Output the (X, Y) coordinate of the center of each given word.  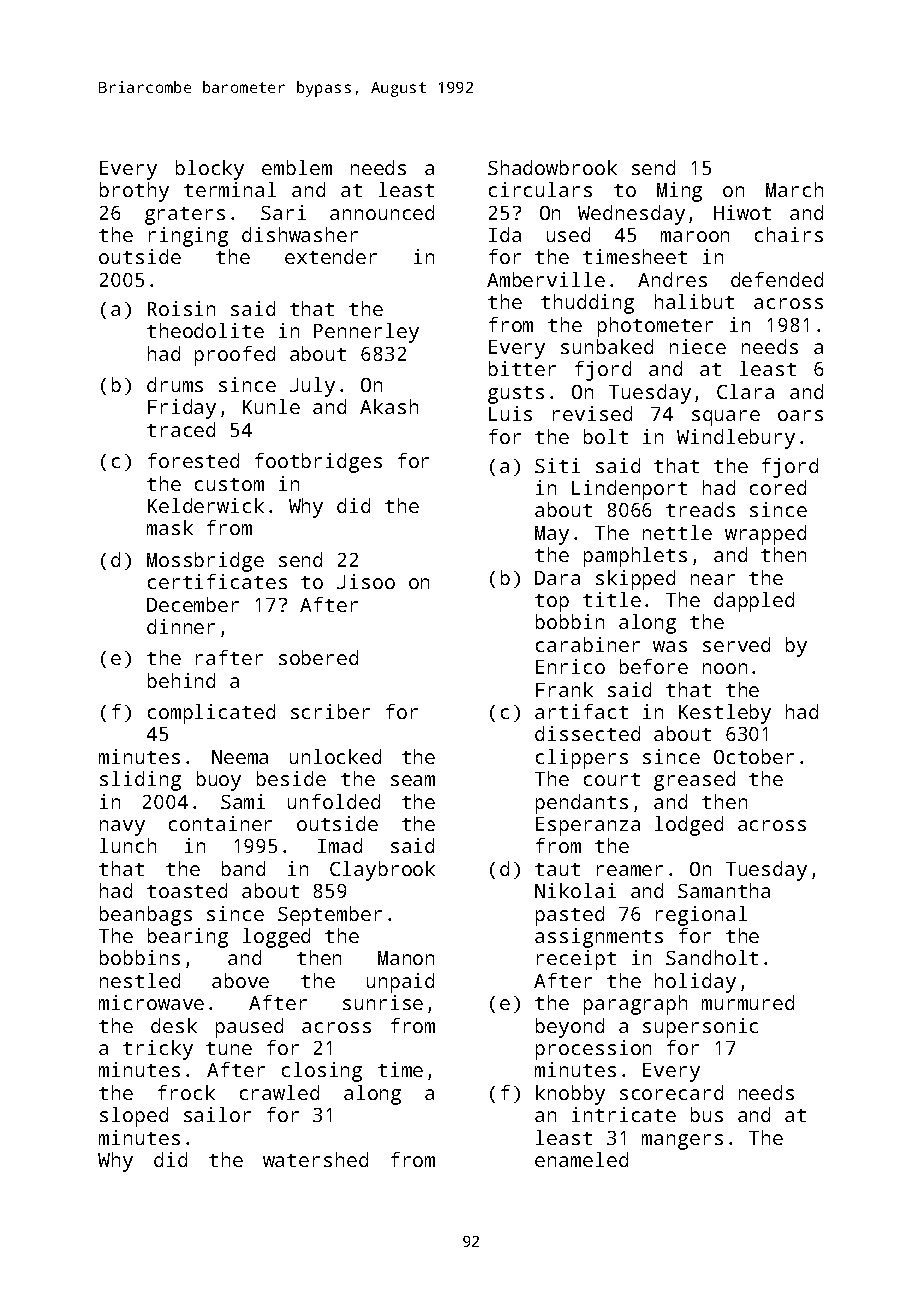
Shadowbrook (552, 167)
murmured (748, 1002)
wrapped (765, 535)
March (794, 189)
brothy (134, 192)
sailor (217, 1114)
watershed (315, 1159)
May (552, 535)
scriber (330, 711)
